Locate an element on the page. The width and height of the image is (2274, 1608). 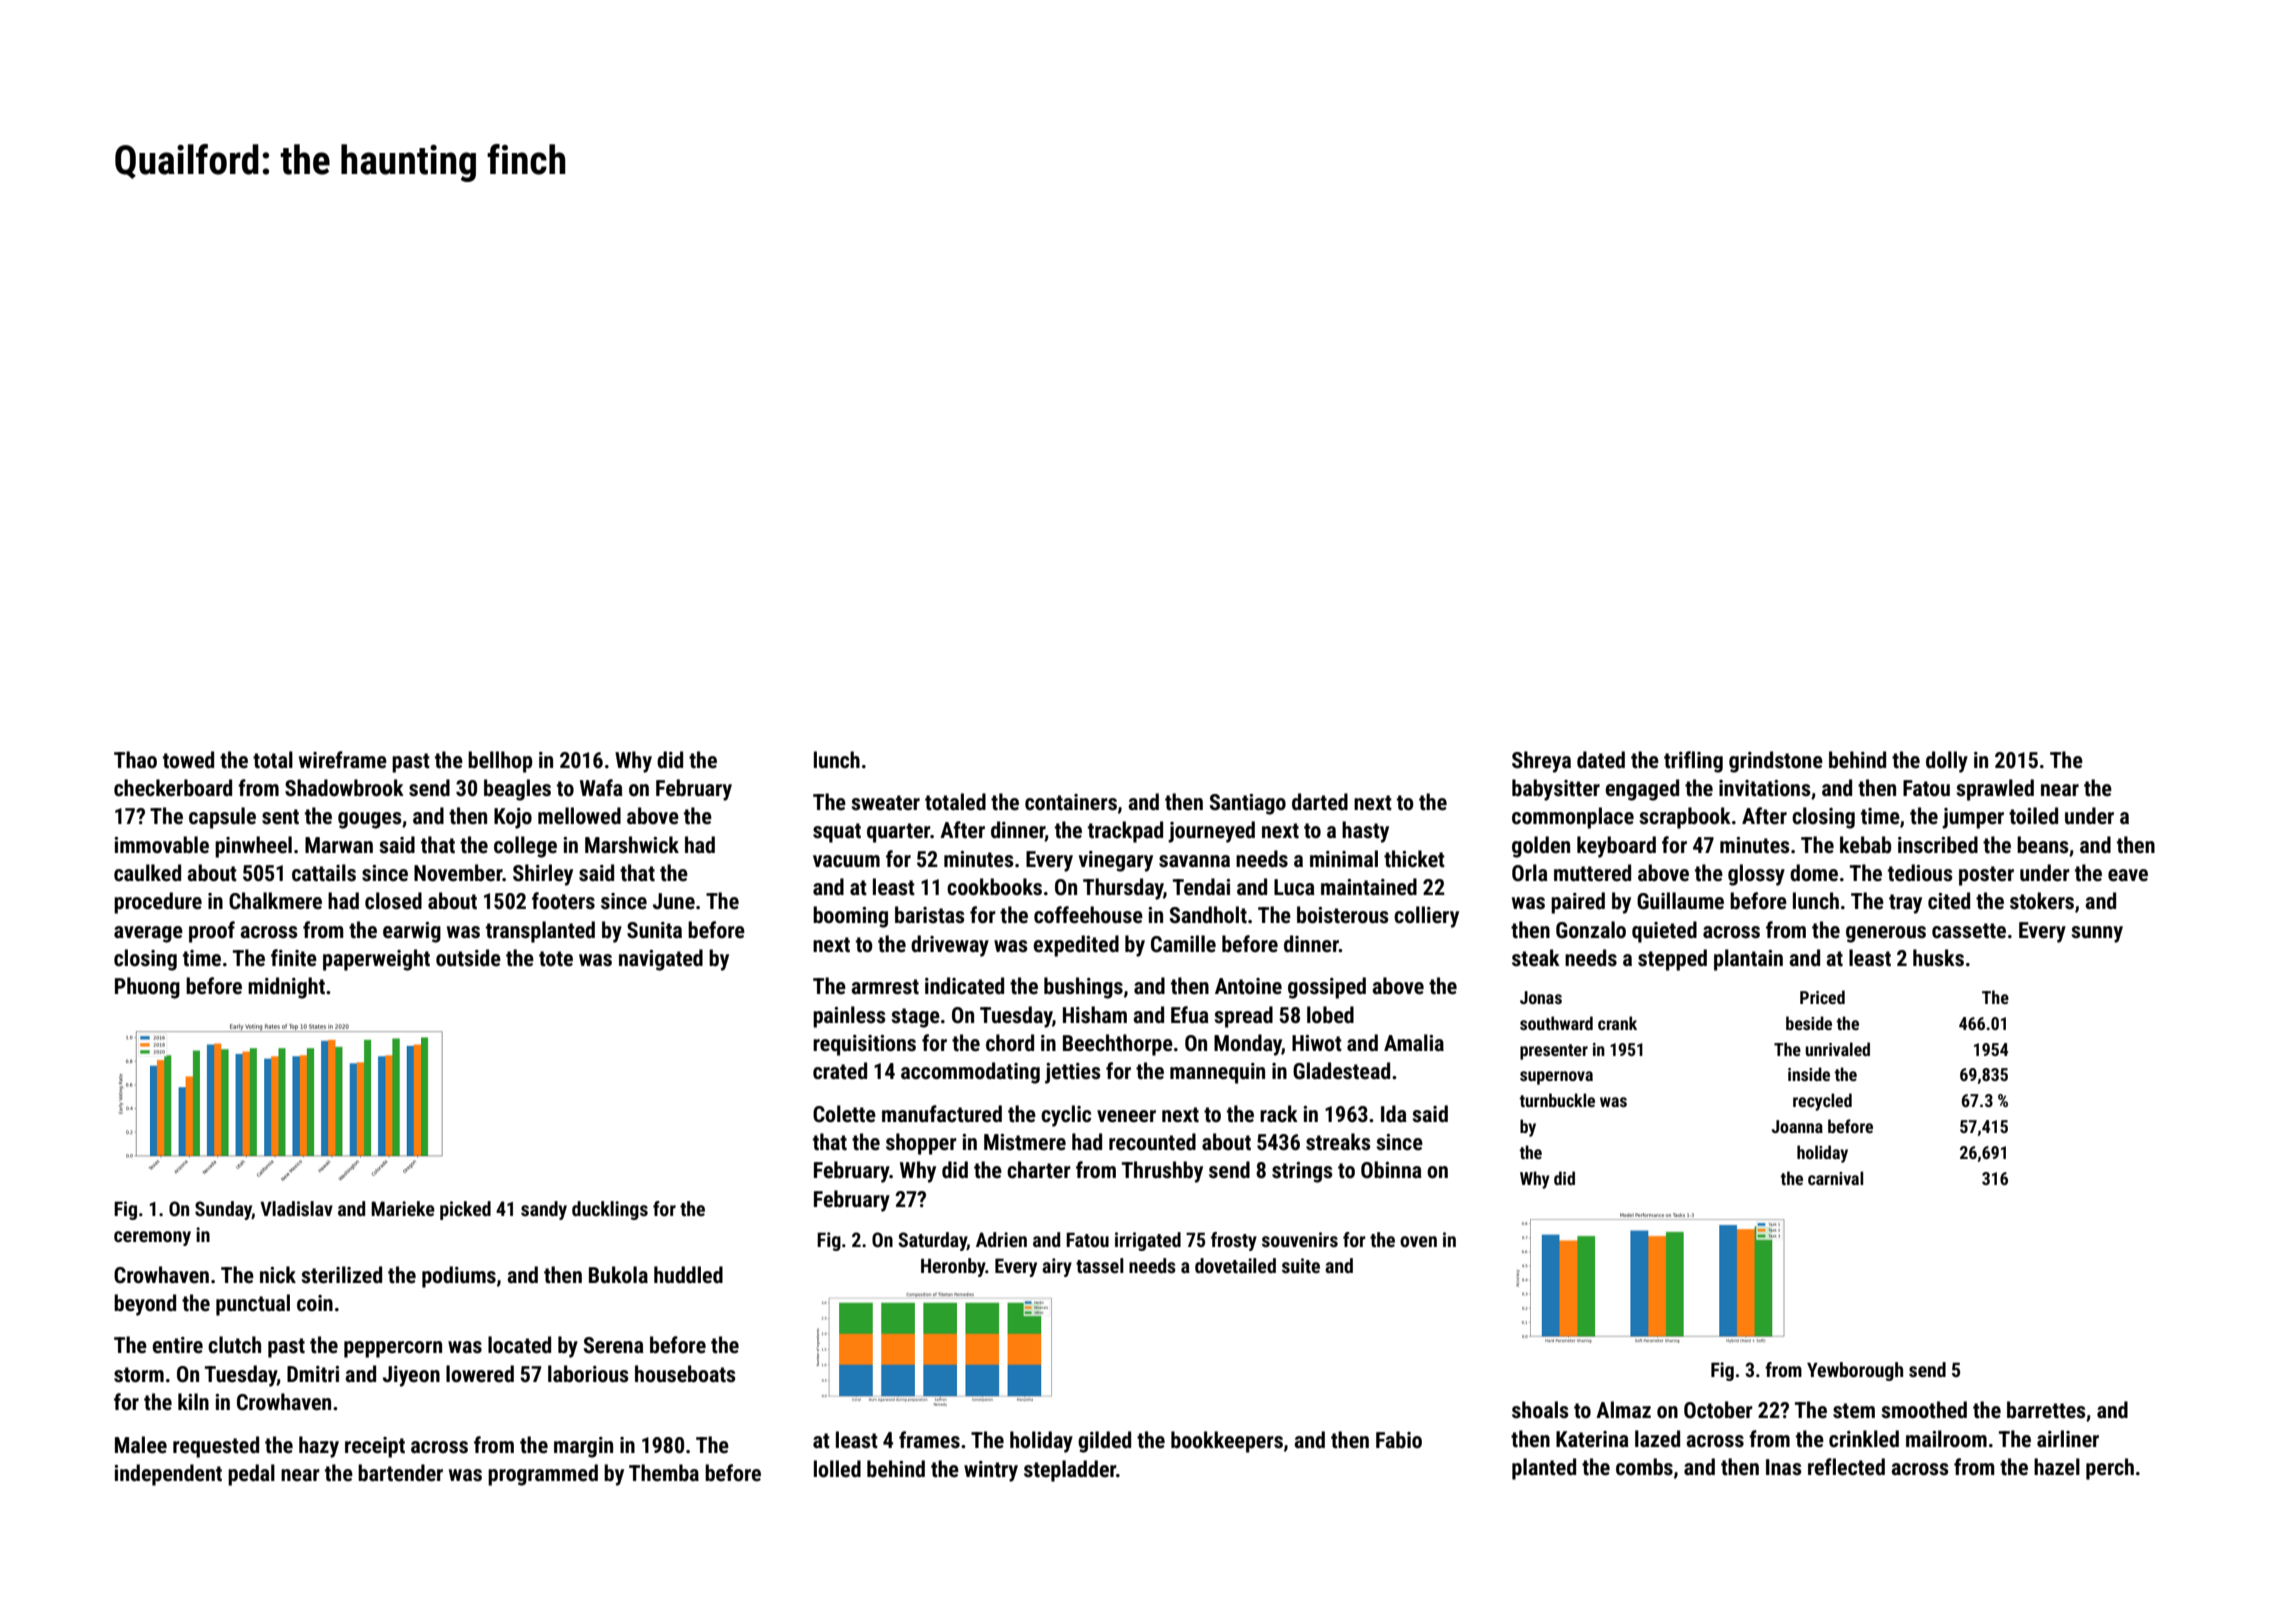
pedal is located at coordinates (251, 1475).
